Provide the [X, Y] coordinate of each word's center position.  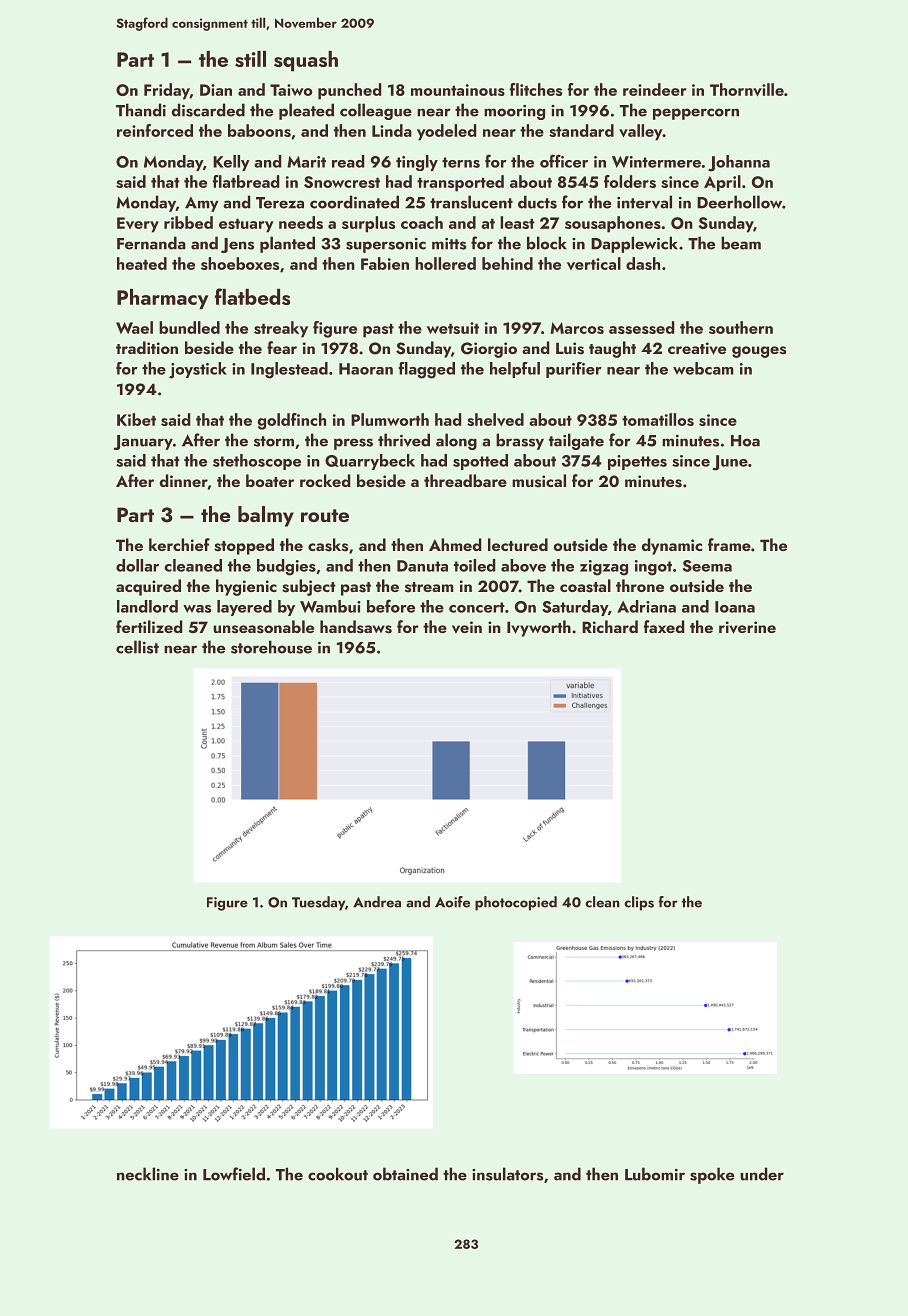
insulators [507, 1174]
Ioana [735, 607]
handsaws [356, 627]
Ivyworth [539, 628]
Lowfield [234, 1174]
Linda [392, 130]
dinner [184, 480]
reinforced [155, 130]
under [762, 1174]
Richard [610, 626]
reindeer [654, 89]
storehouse [271, 647]
